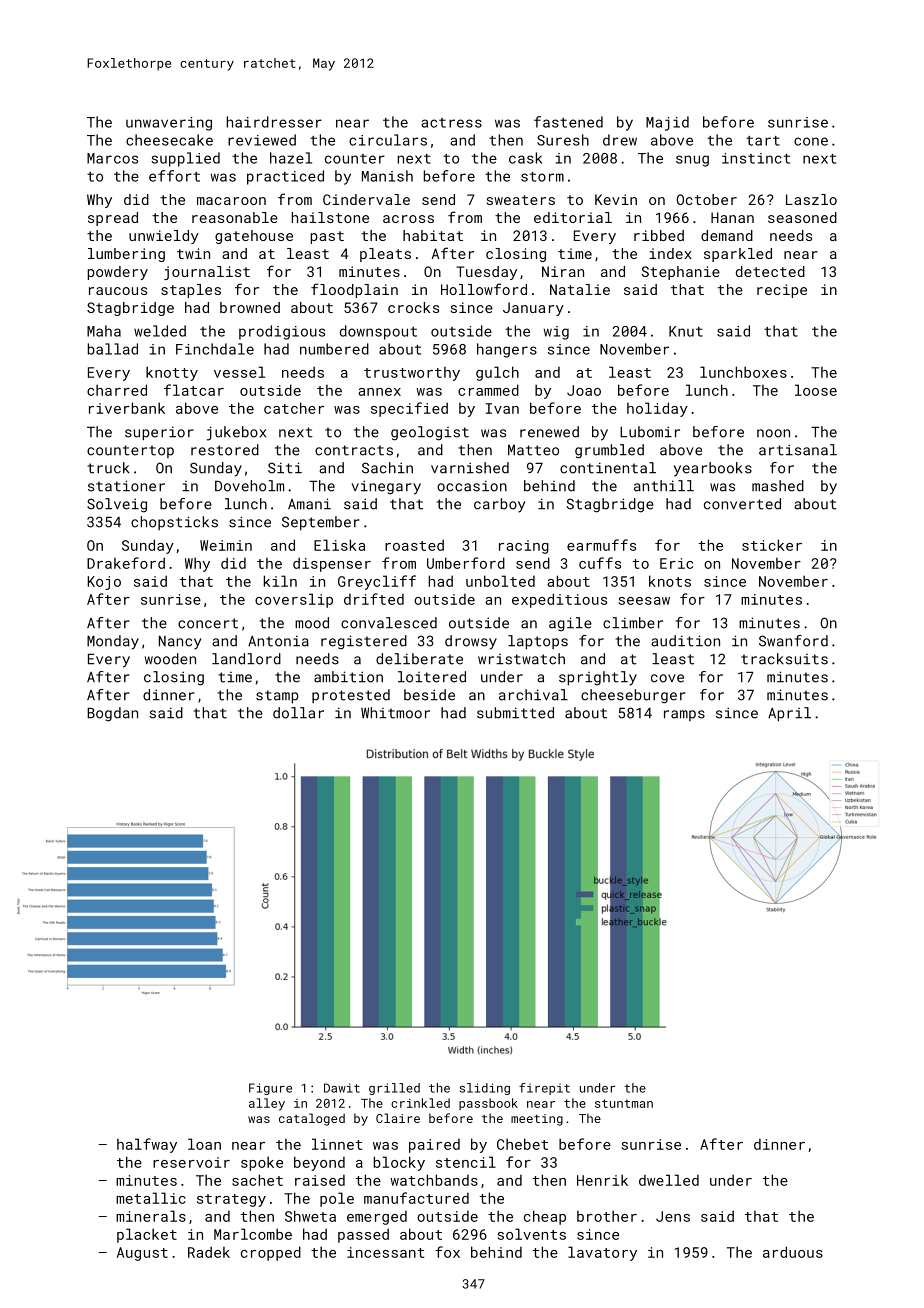 The height and width of the document is (1308, 924). What do you see at coordinates (117, 505) in the document?
I see `Solveig` at bounding box center [117, 505].
